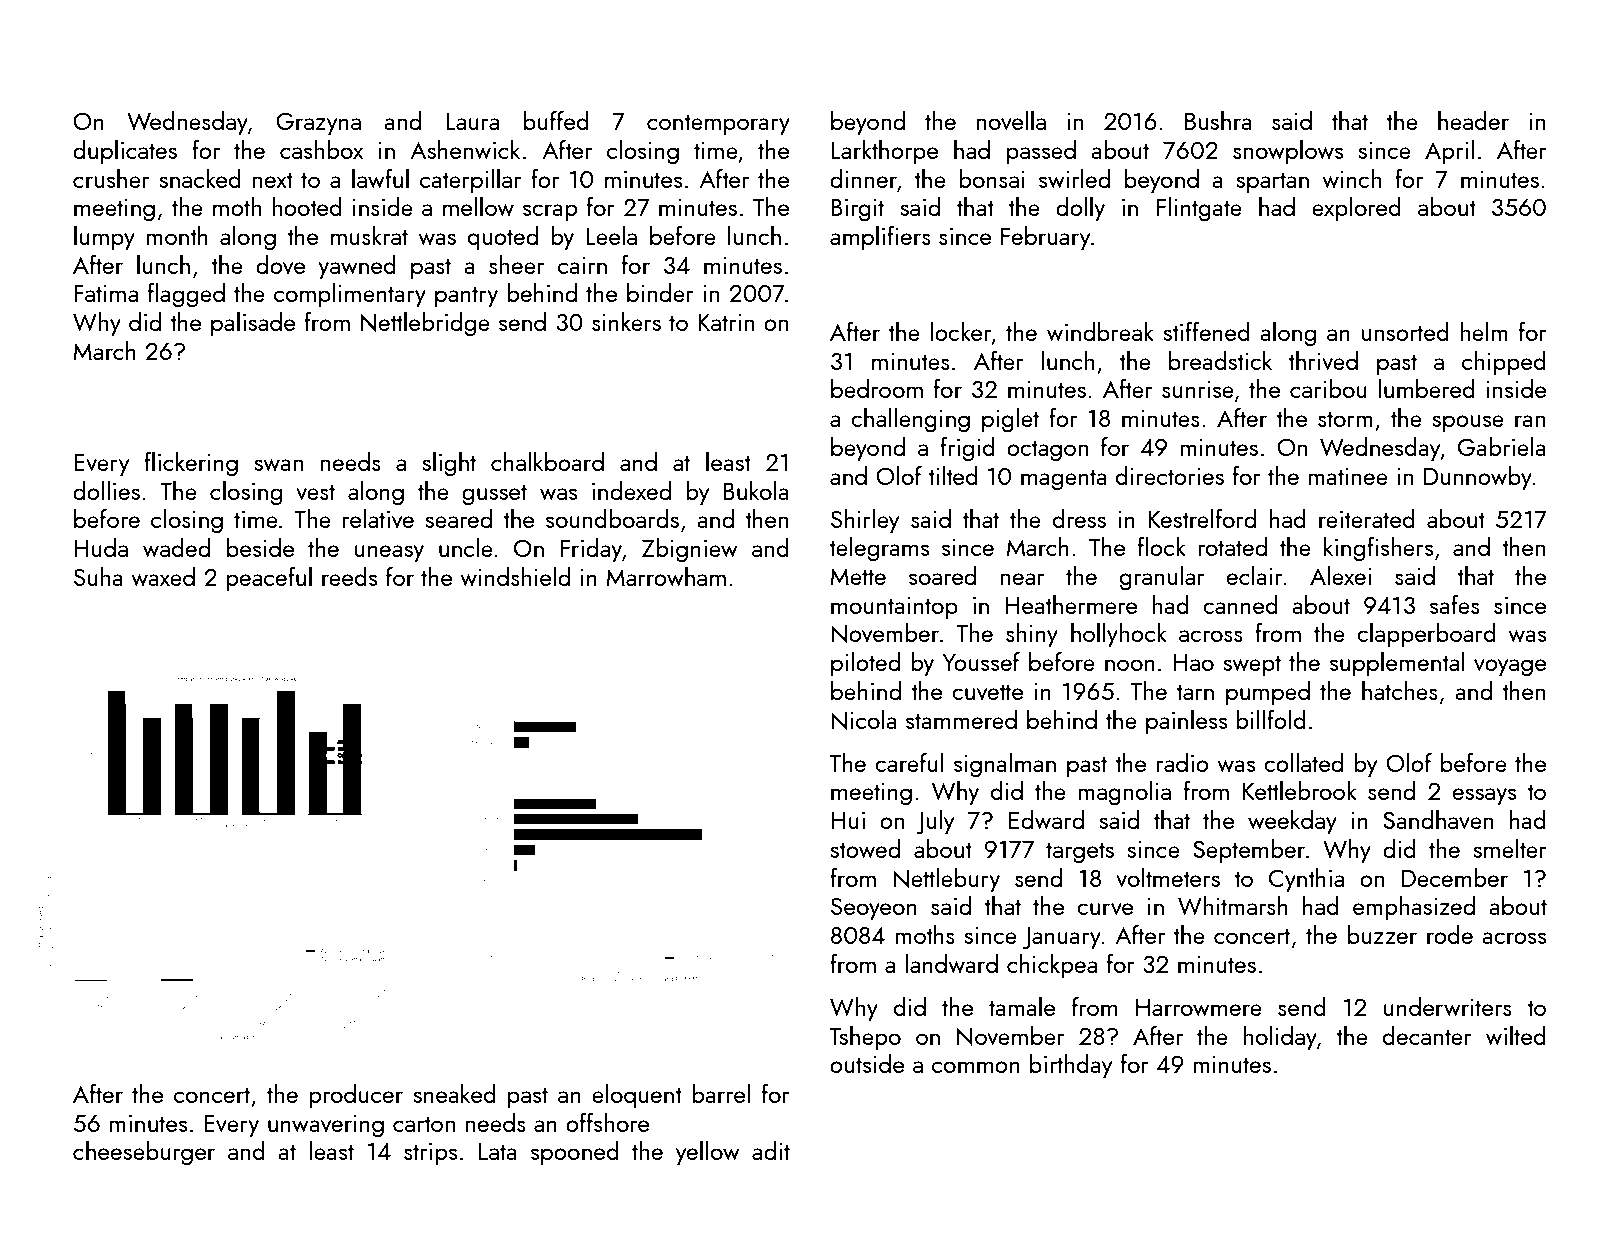  What do you see at coordinates (144, 1153) in the screenshot?
I see `cheeseburger` at bounding box center [144, 1153].
